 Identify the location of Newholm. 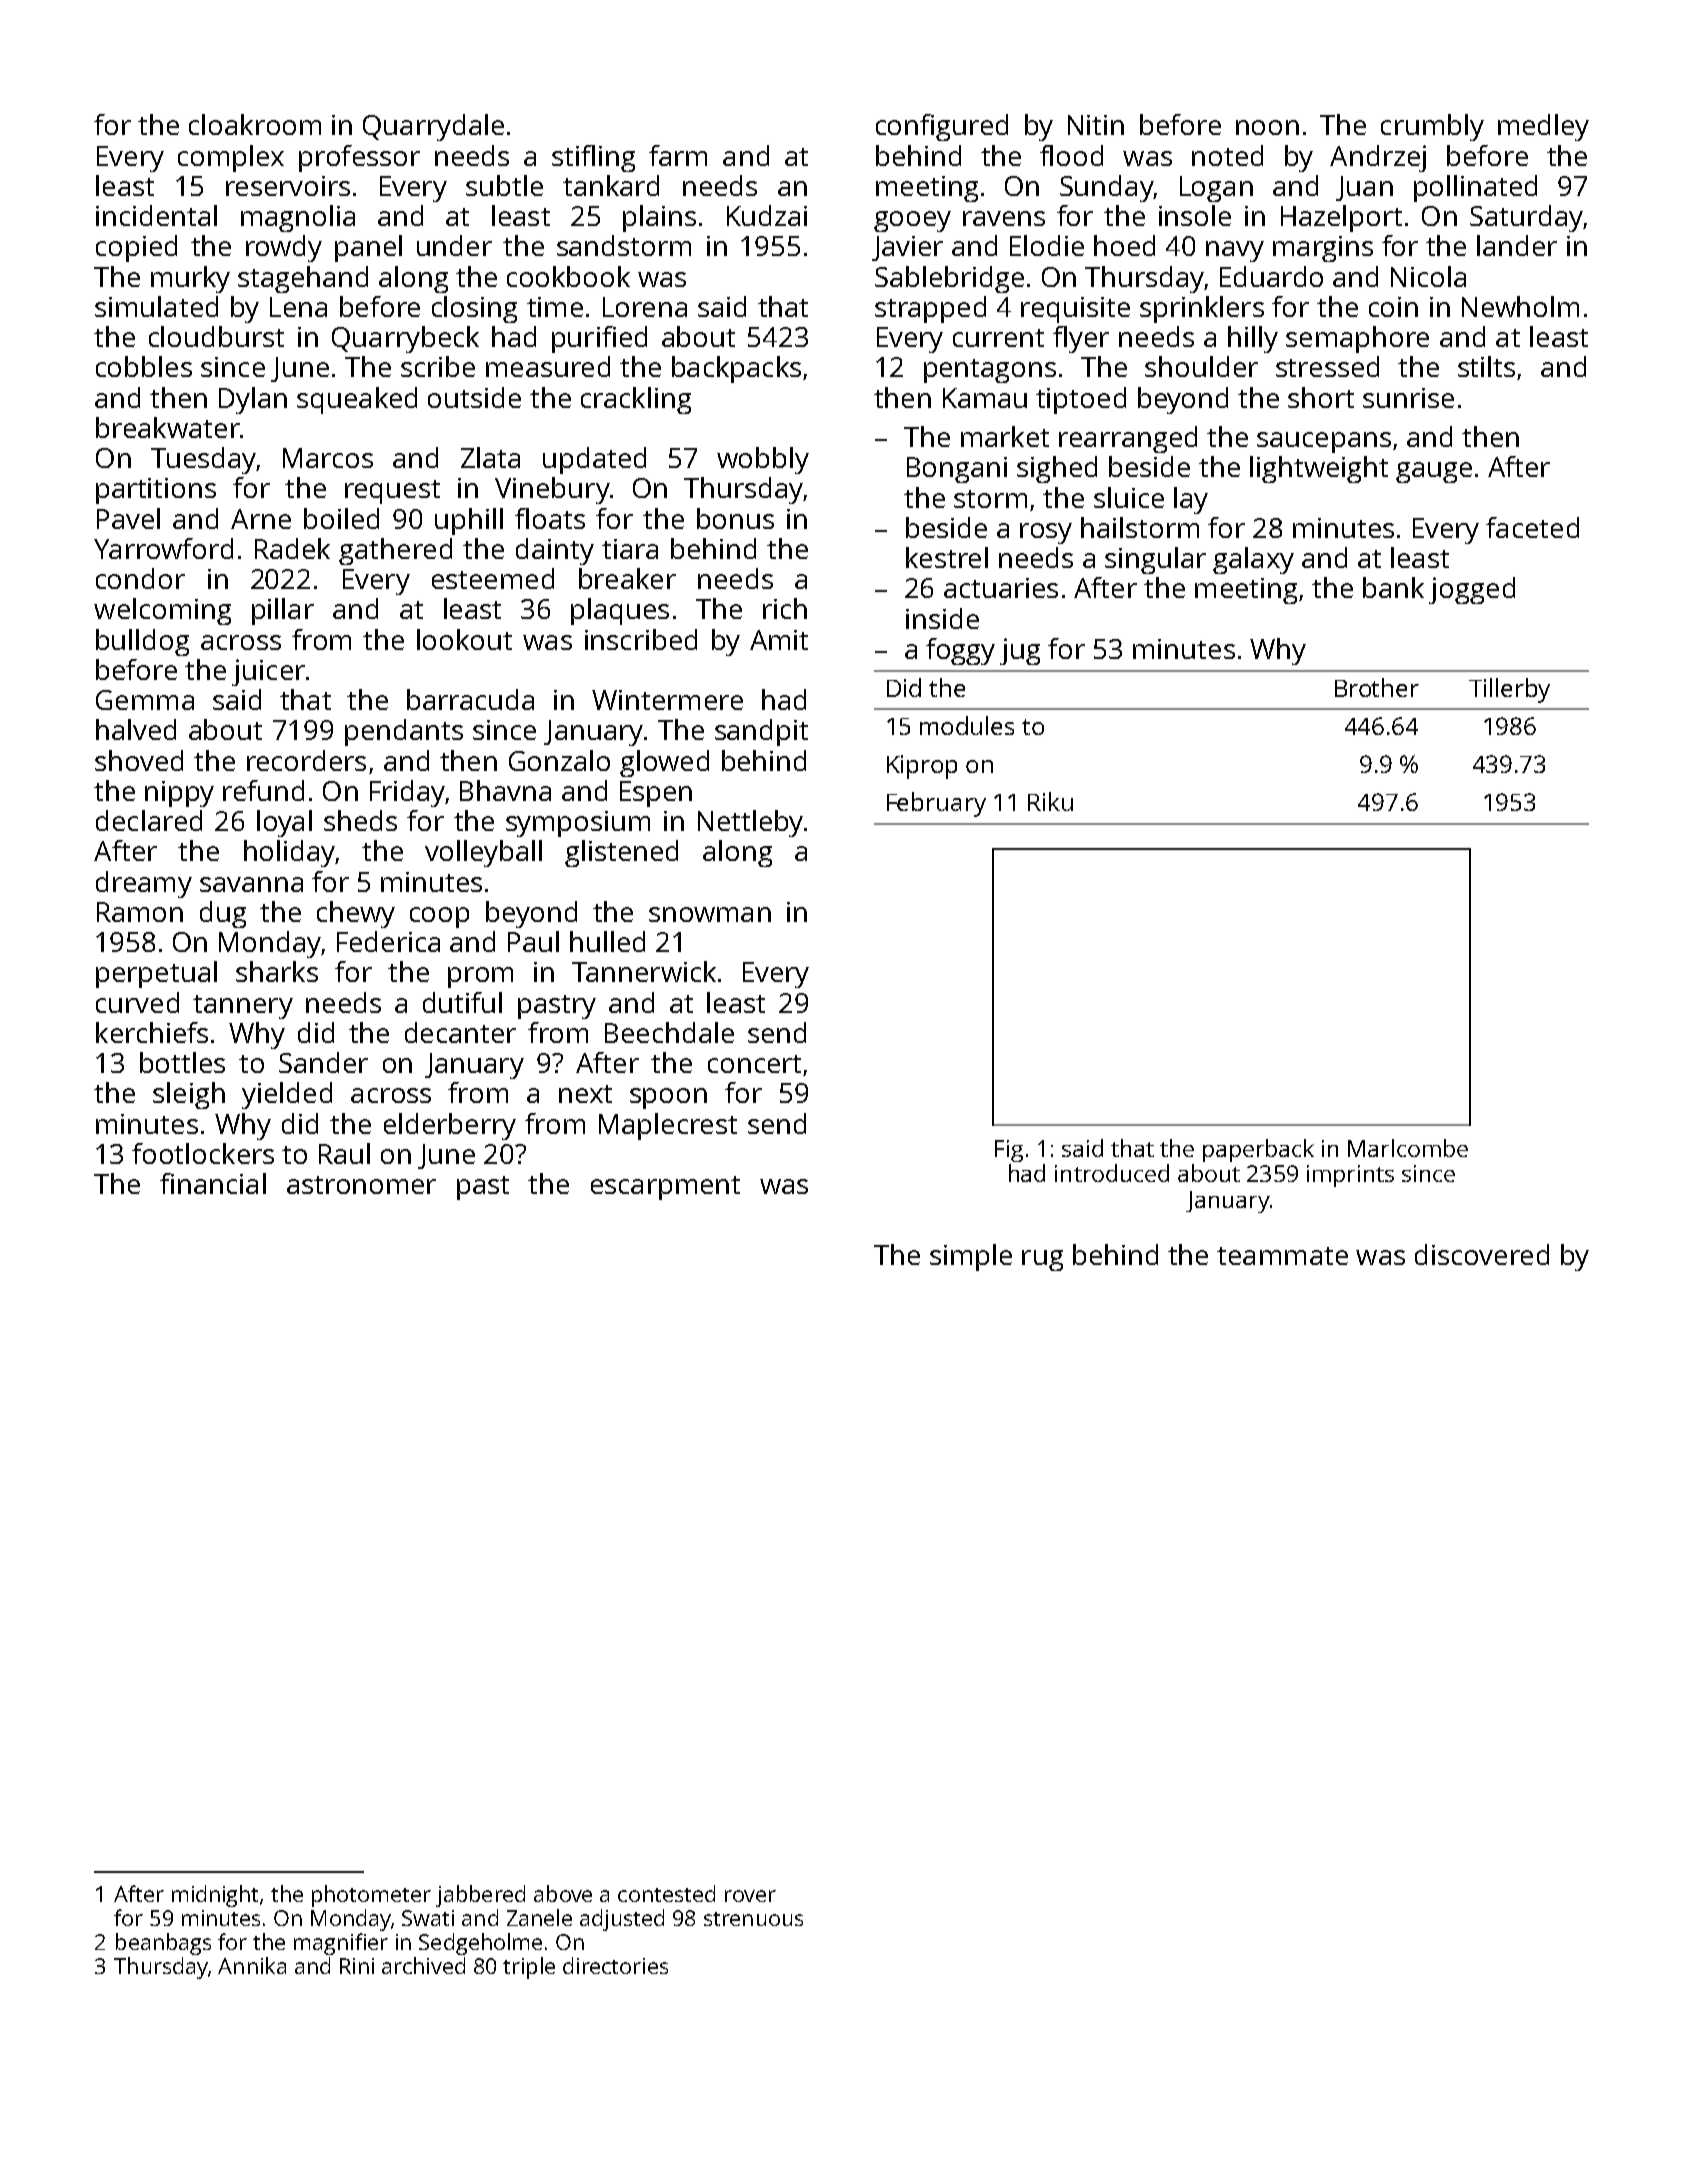
(1520, 306).
